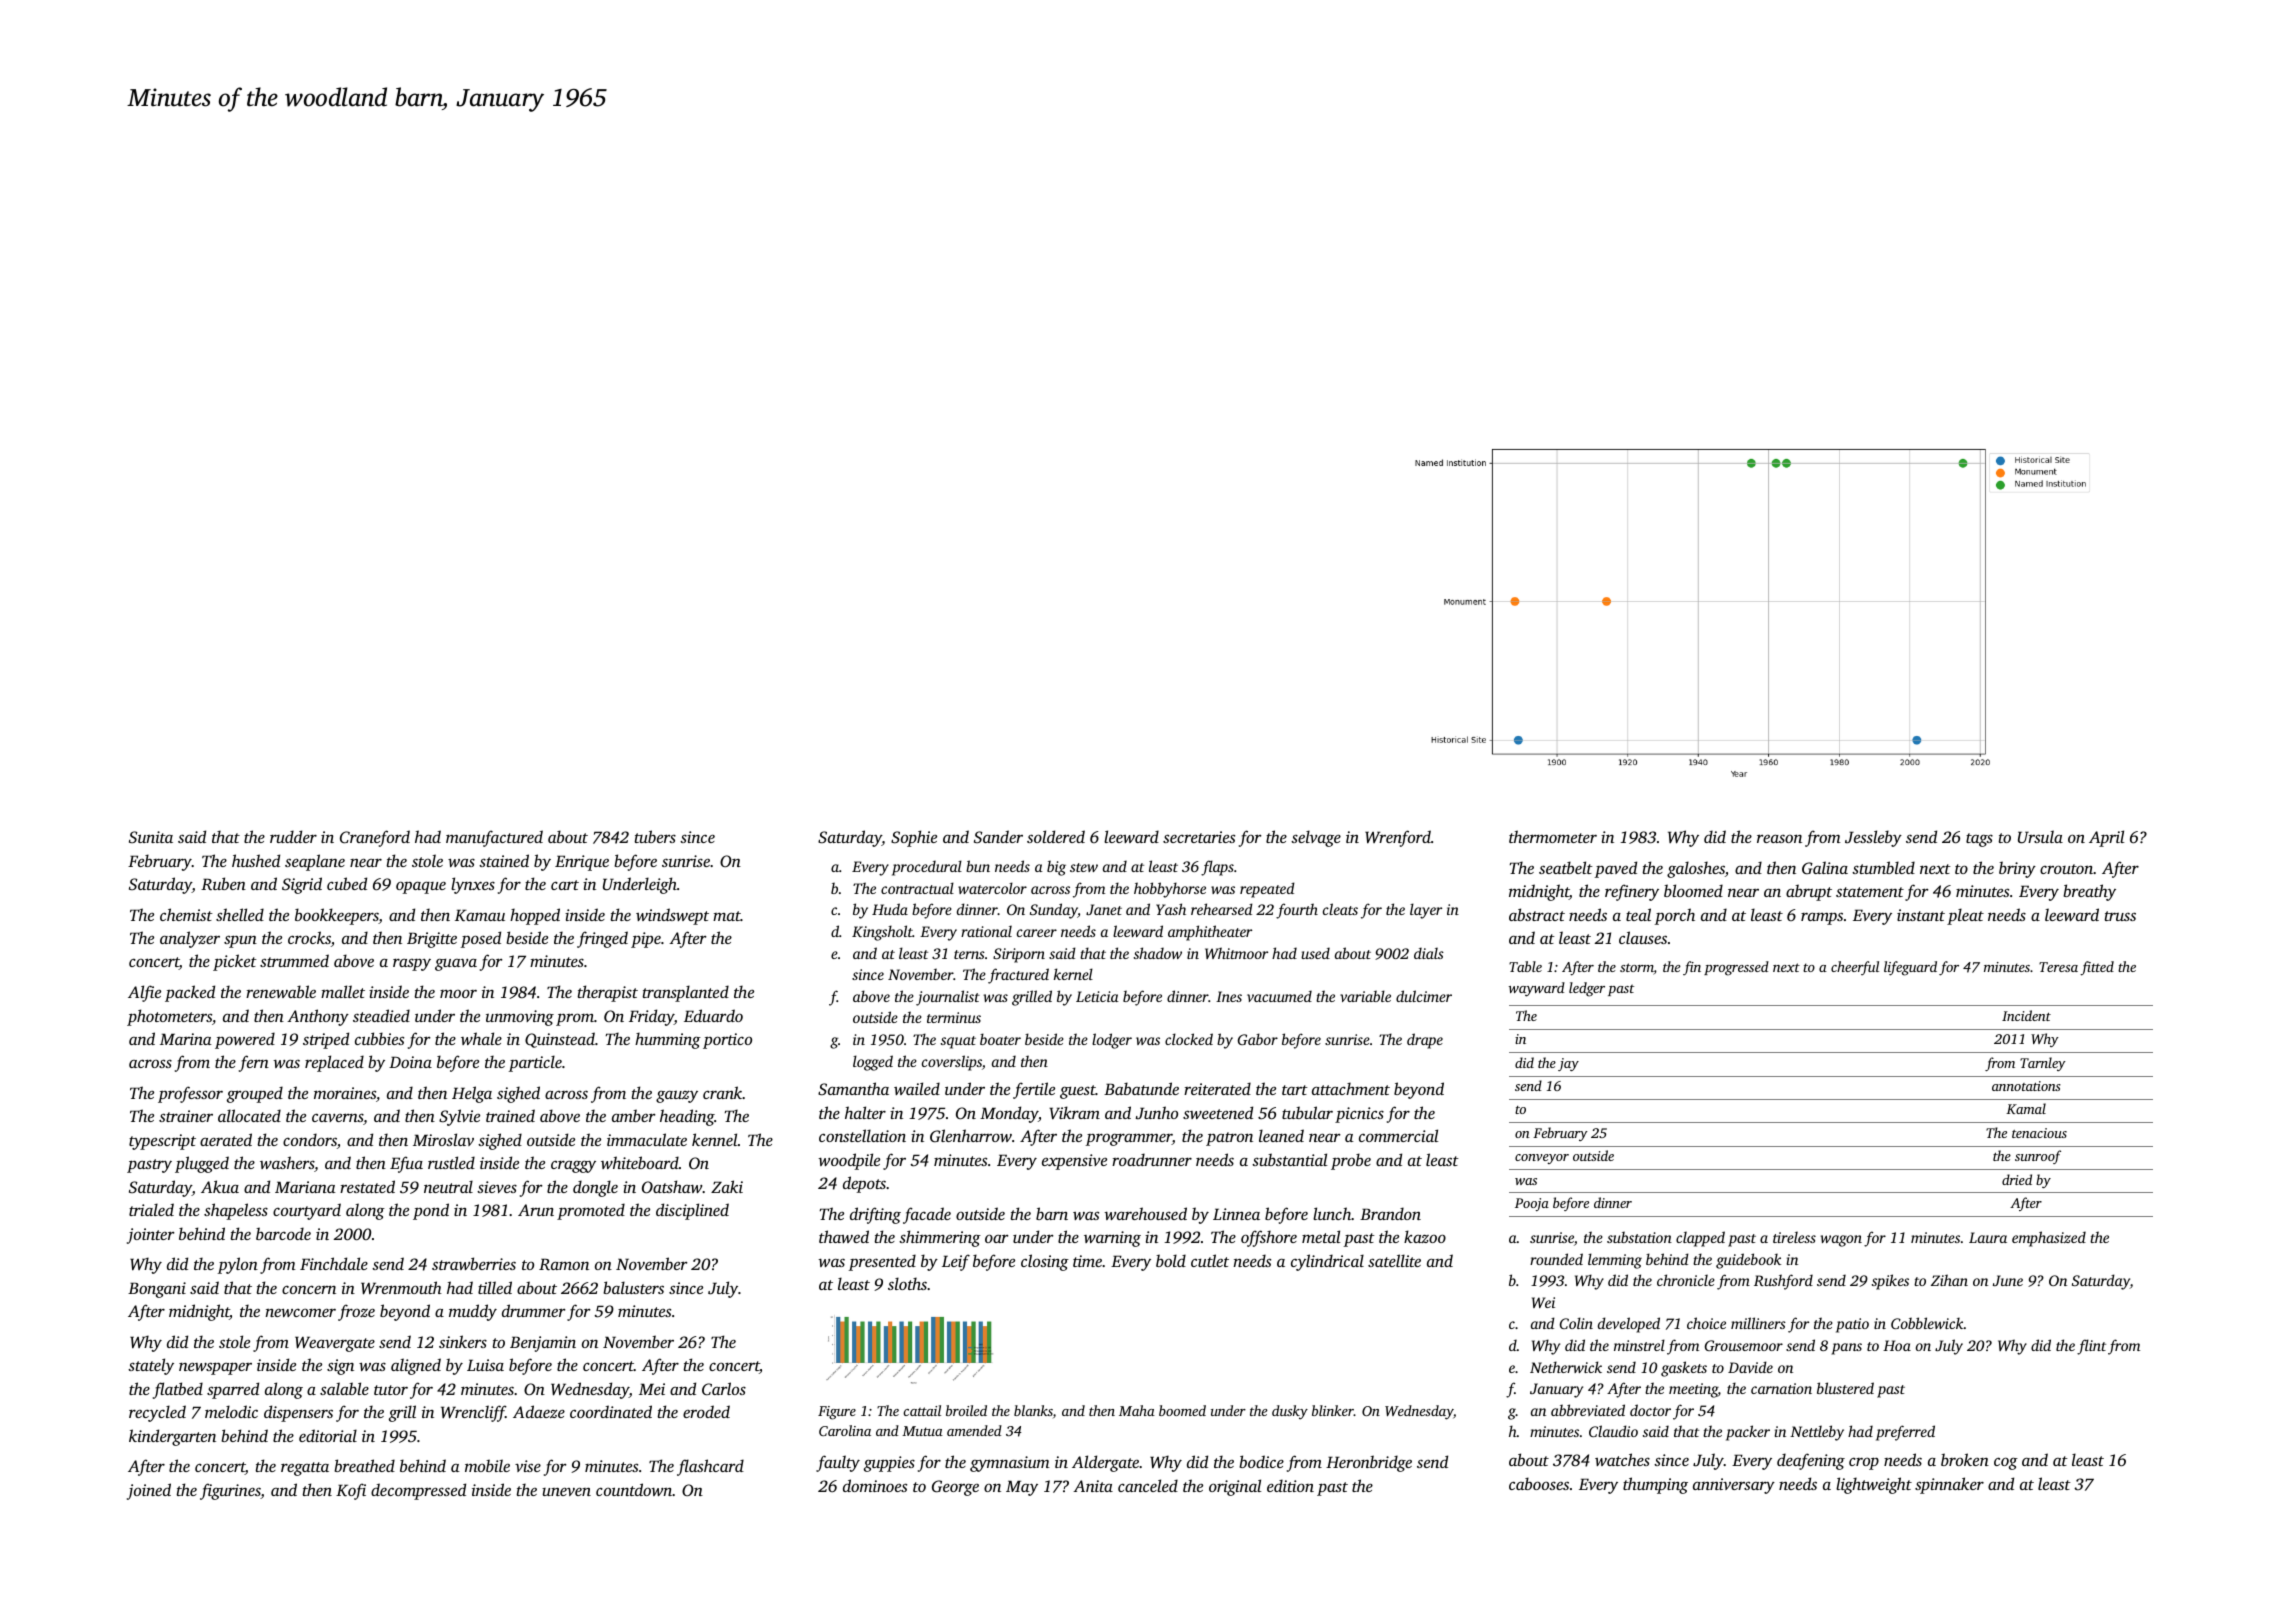 This document has width=2282, height=1614. What do you see at coordinates (1351, 1088) in the document?
I see `attachment` at bounding box center [1351, 1088].
